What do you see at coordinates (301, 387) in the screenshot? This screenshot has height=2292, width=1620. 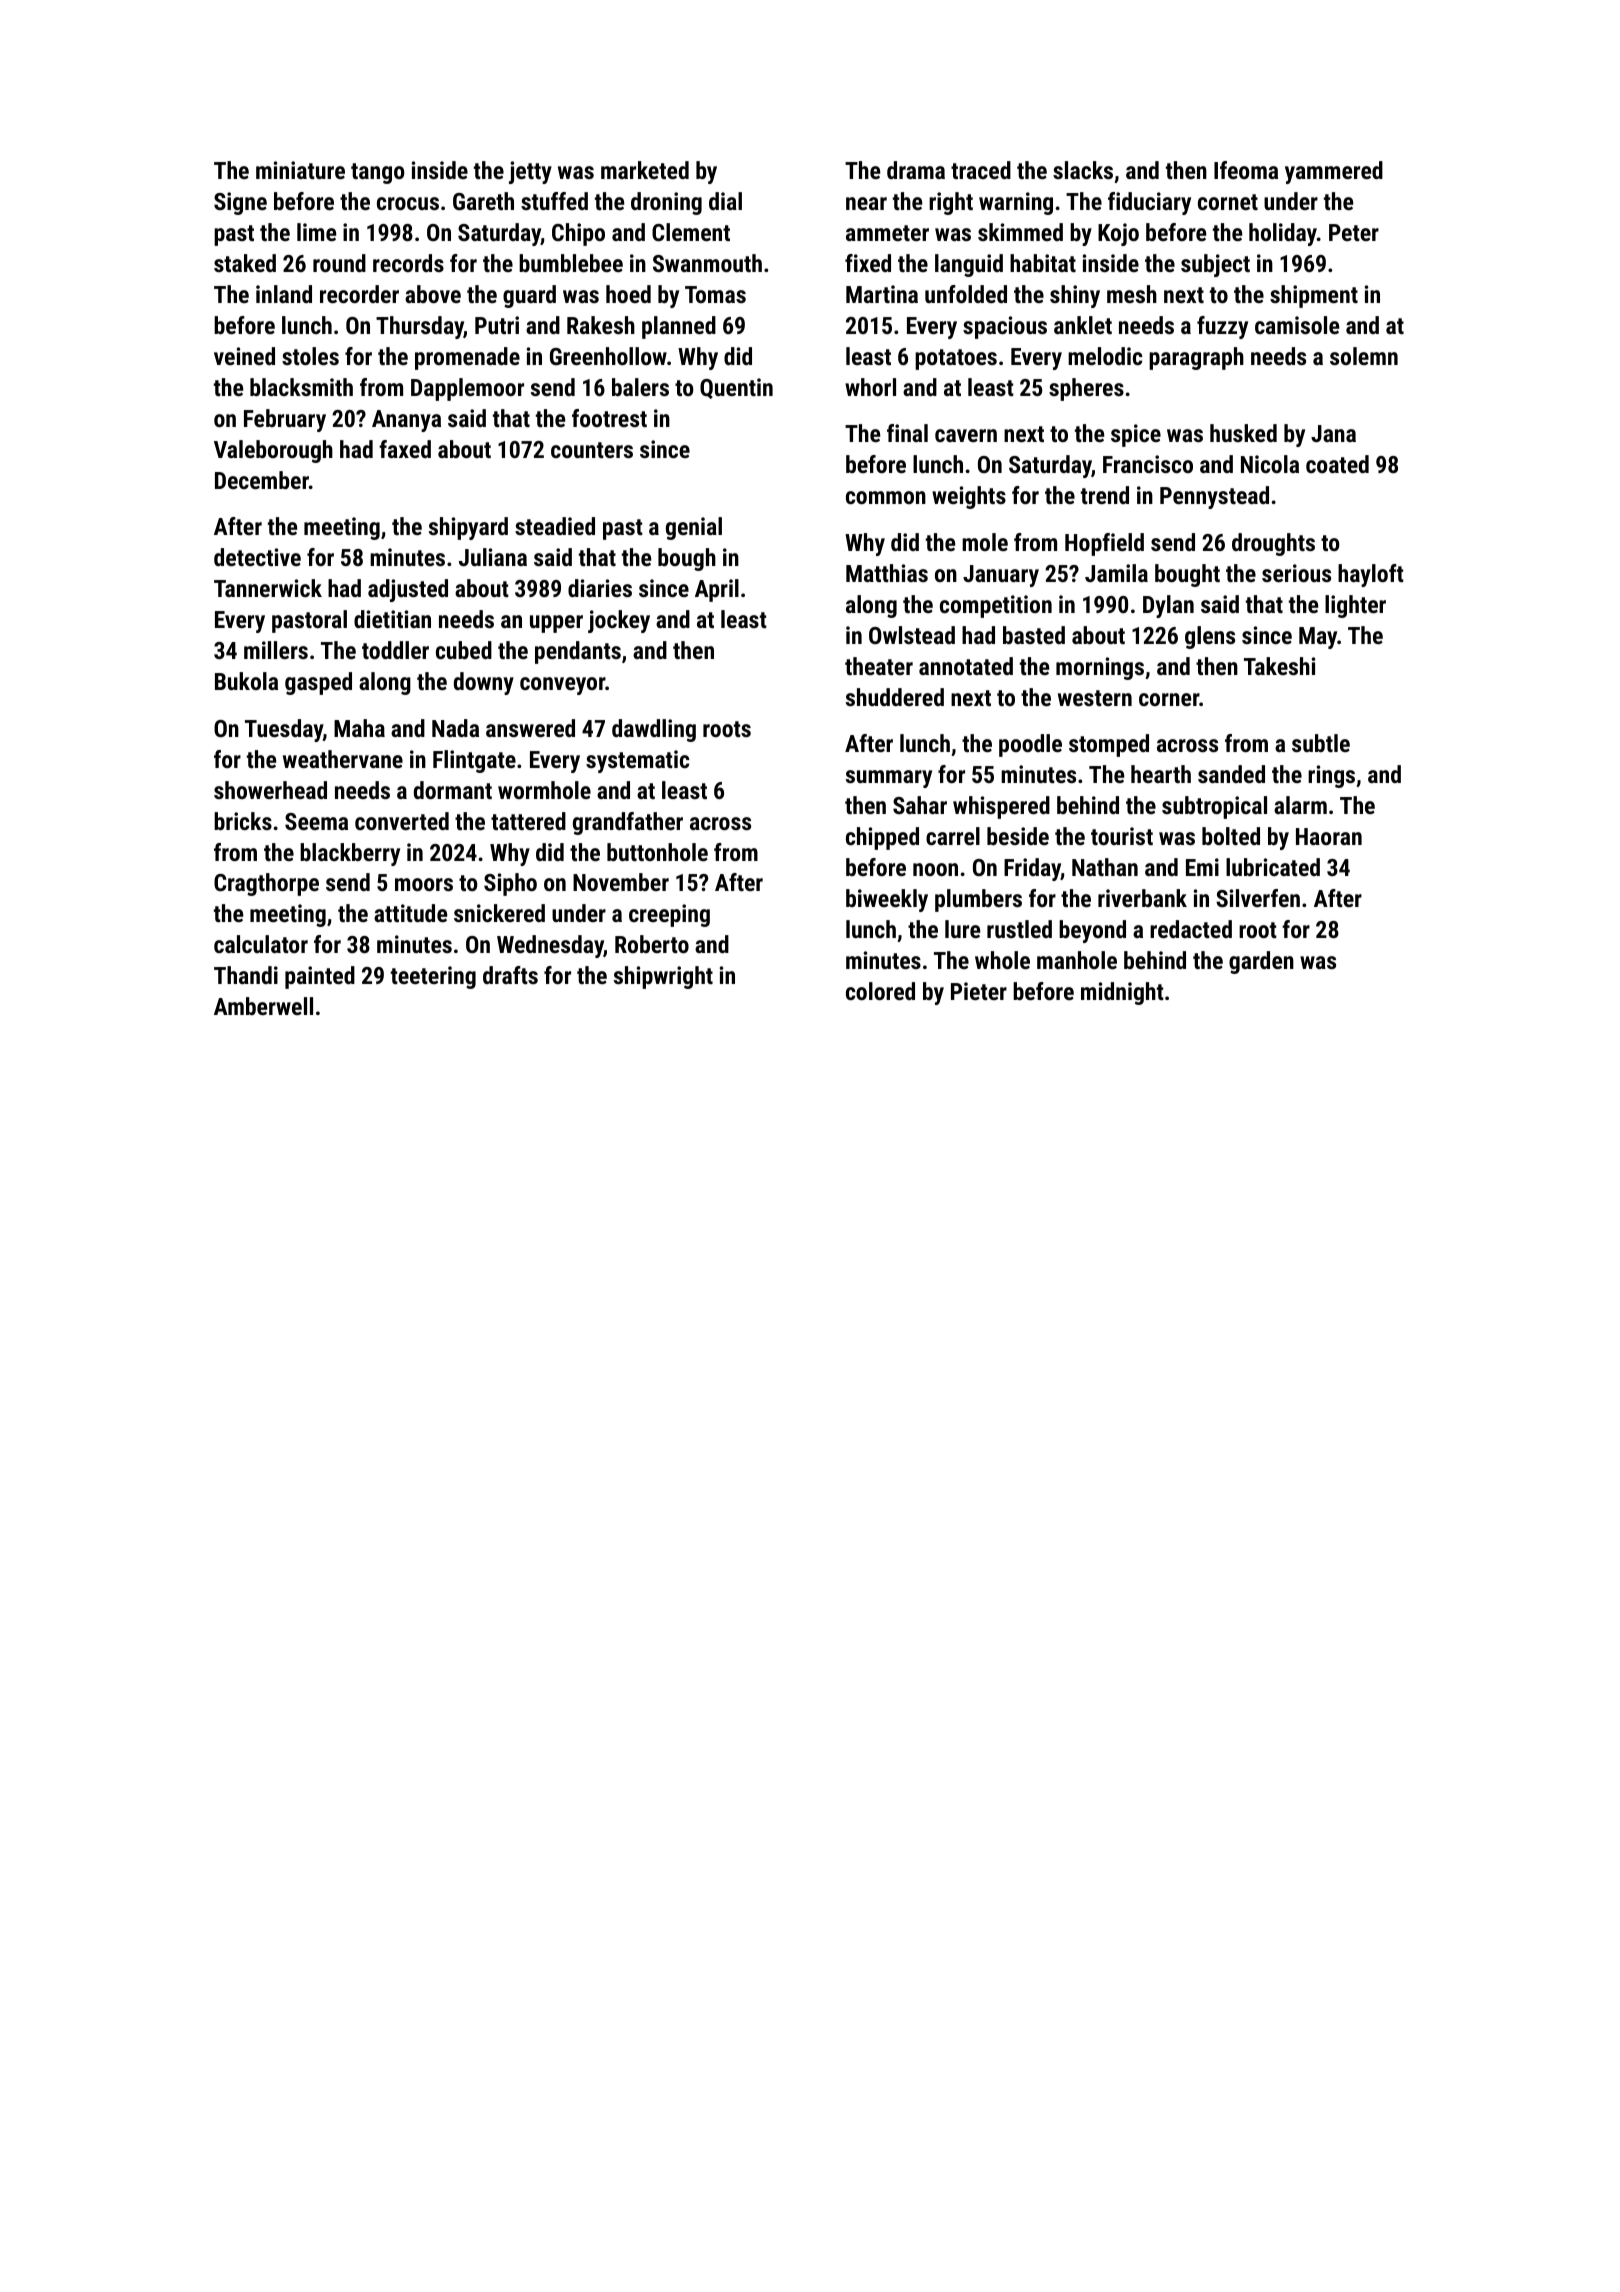 I see `blacksmith` at bounding box center [301, 387].
